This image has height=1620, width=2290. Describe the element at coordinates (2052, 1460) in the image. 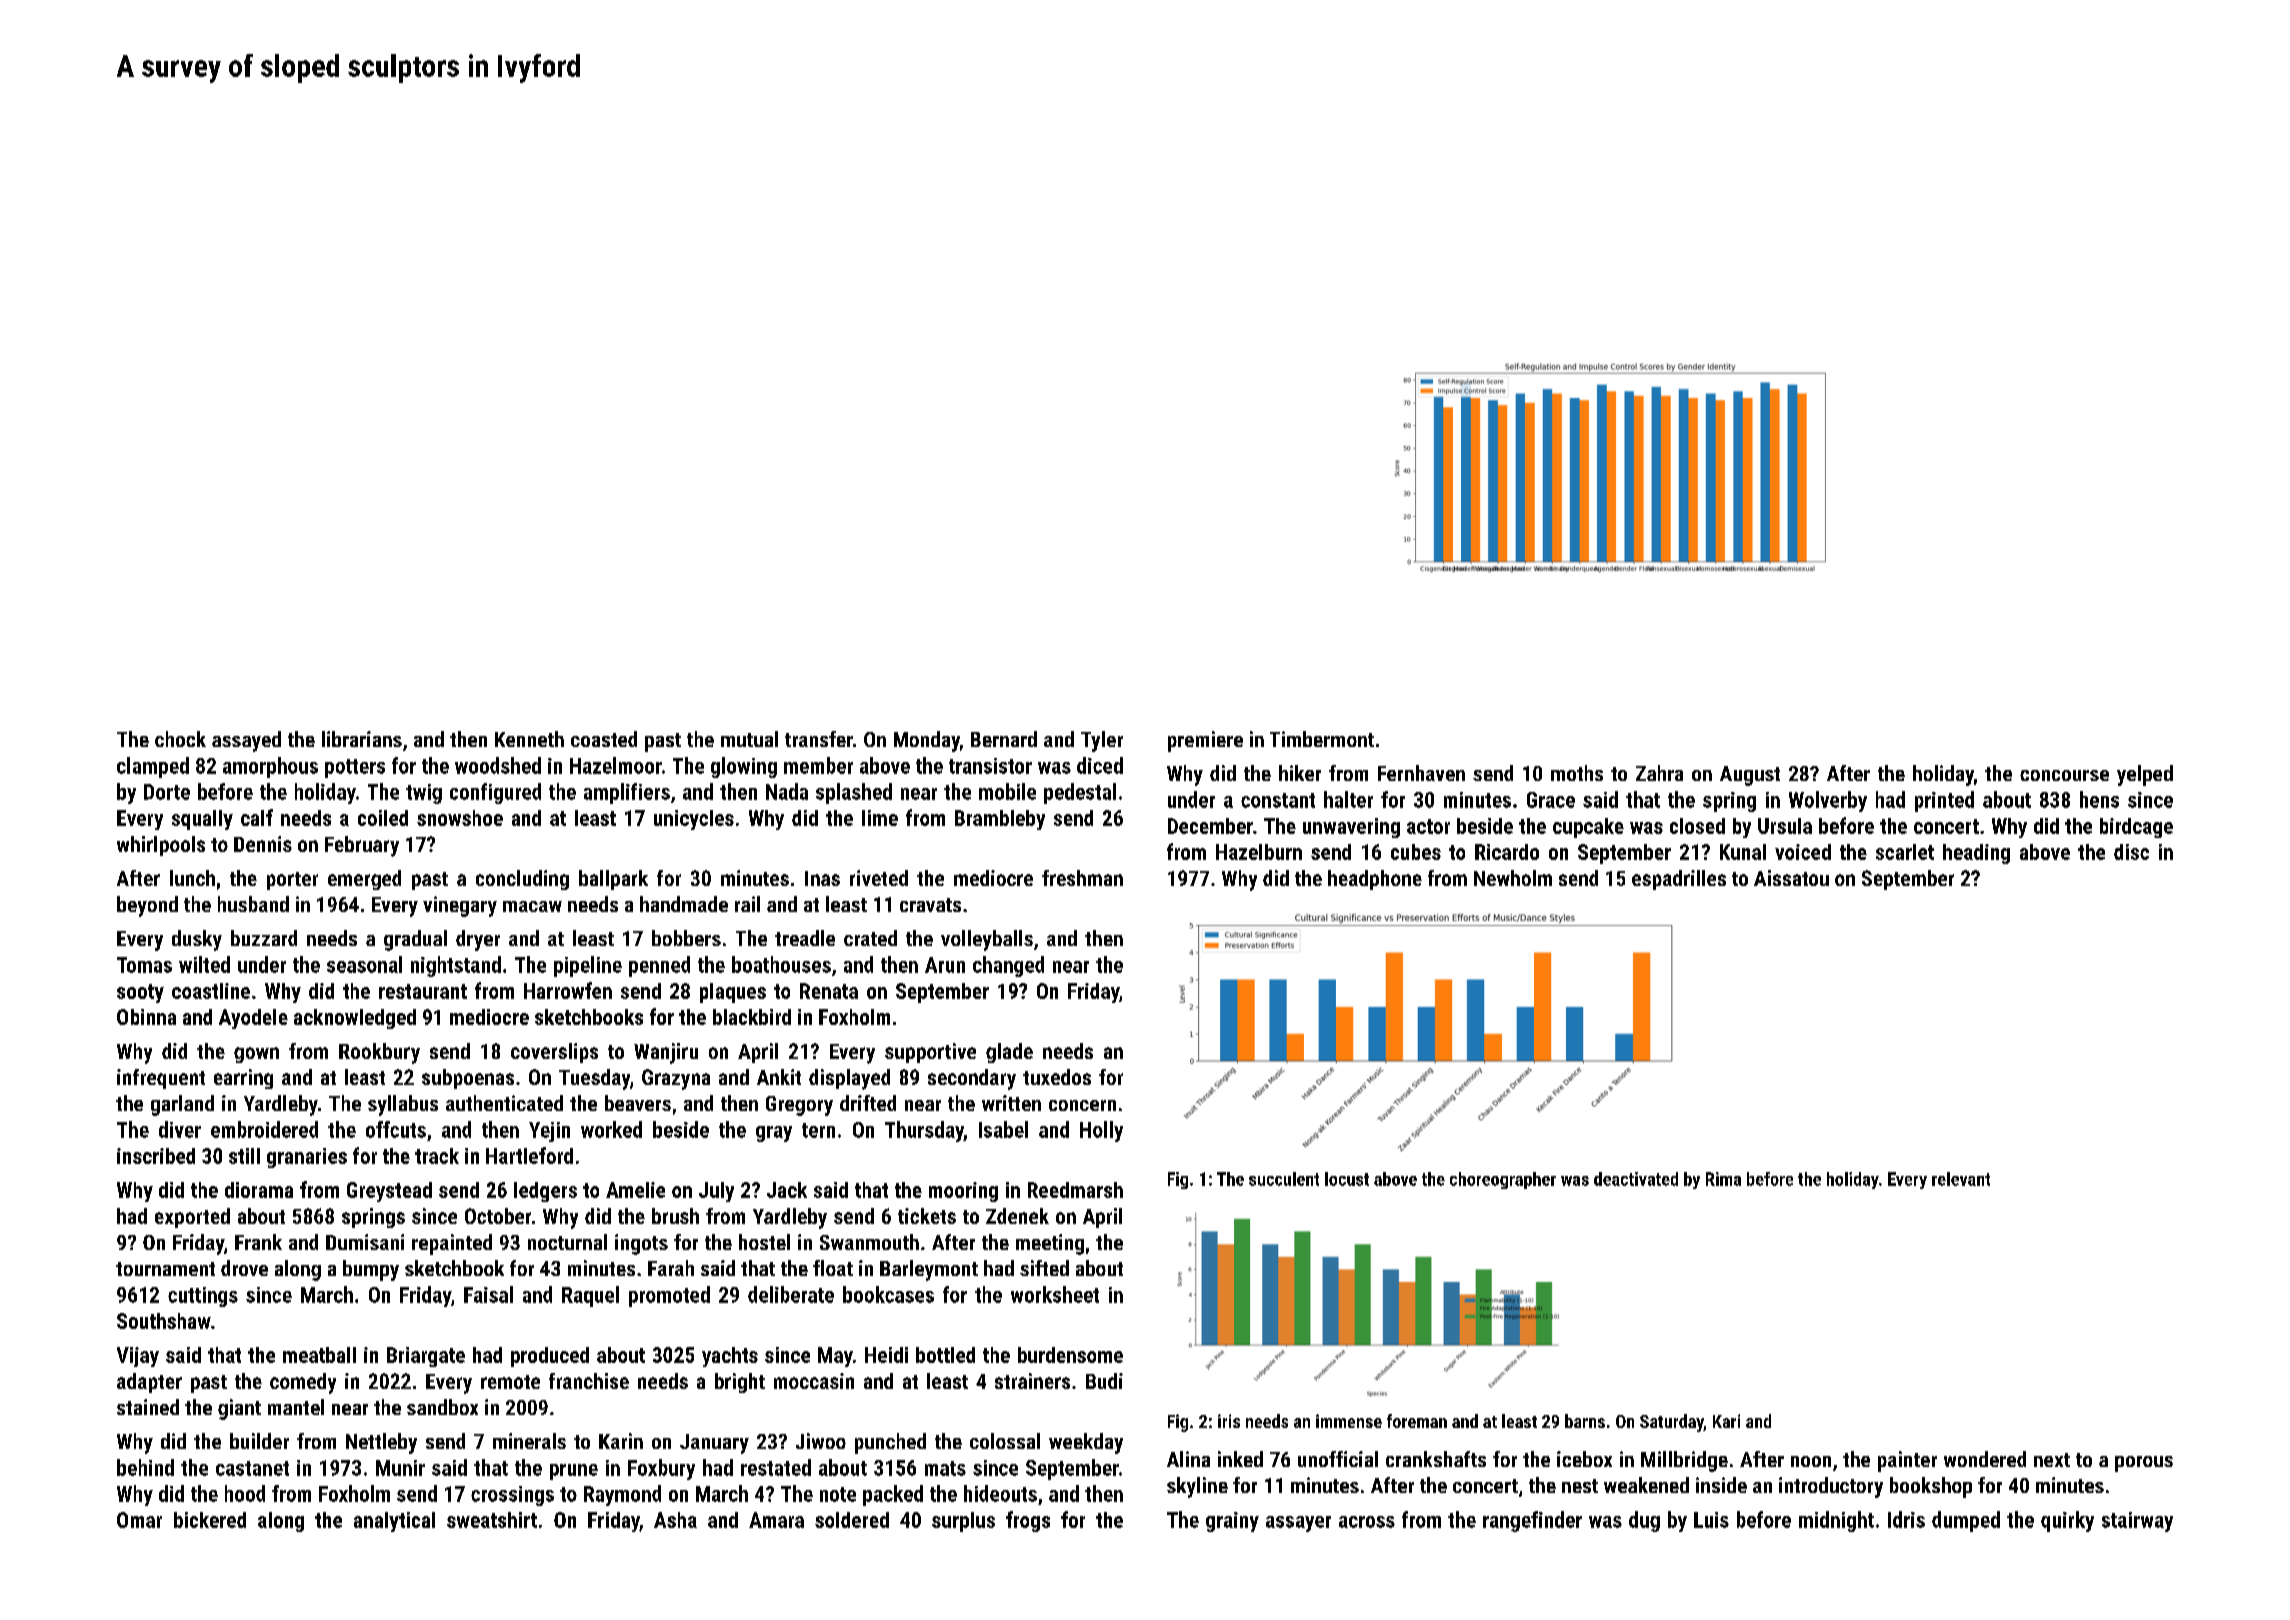

I see `next` at that location.
